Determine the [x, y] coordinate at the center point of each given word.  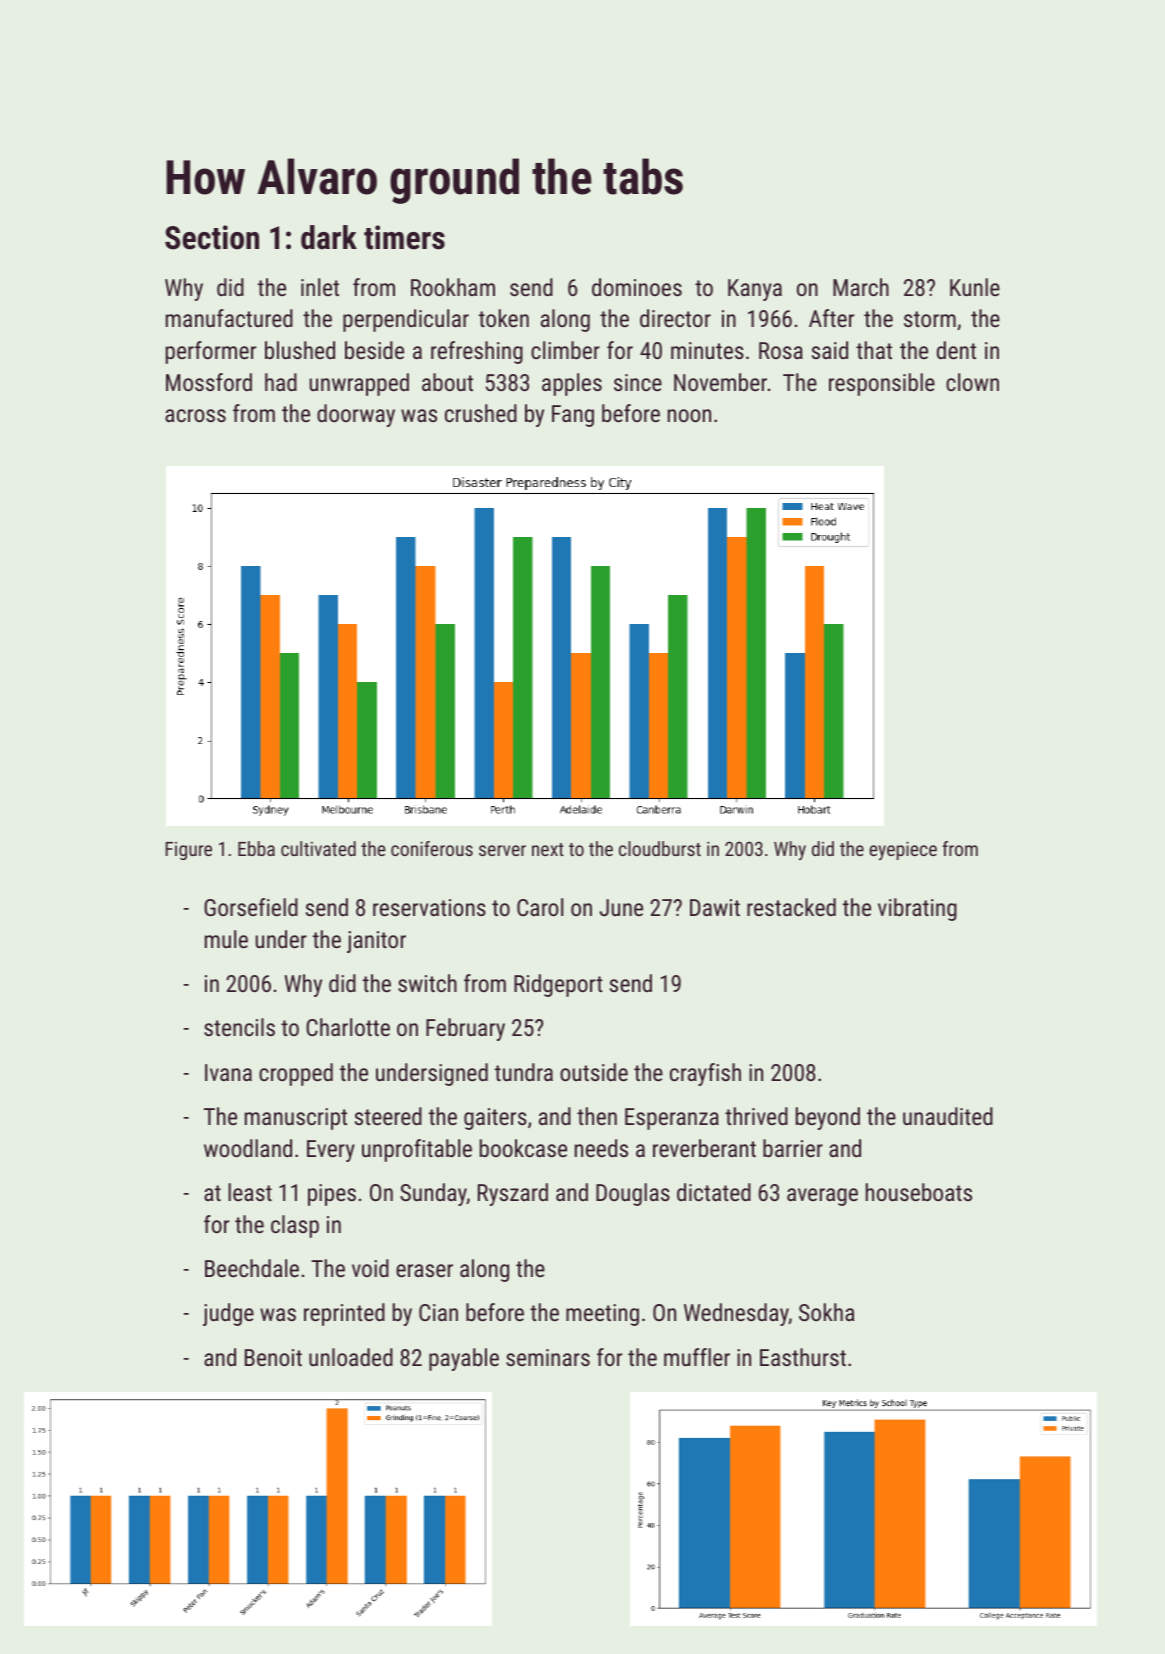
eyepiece [903, 850]
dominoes [637, 287]
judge [228, 1314]
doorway [356, 415]
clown [972, 382]
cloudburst [660, 848]
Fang [573, 416]
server [502, 850]
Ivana [228, 1072]
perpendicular [406, 320]
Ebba [256, 848]
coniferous [432, 848]
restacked [791, 907]
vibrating [917, 909]
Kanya [755, 290]
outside [594, 1072]
